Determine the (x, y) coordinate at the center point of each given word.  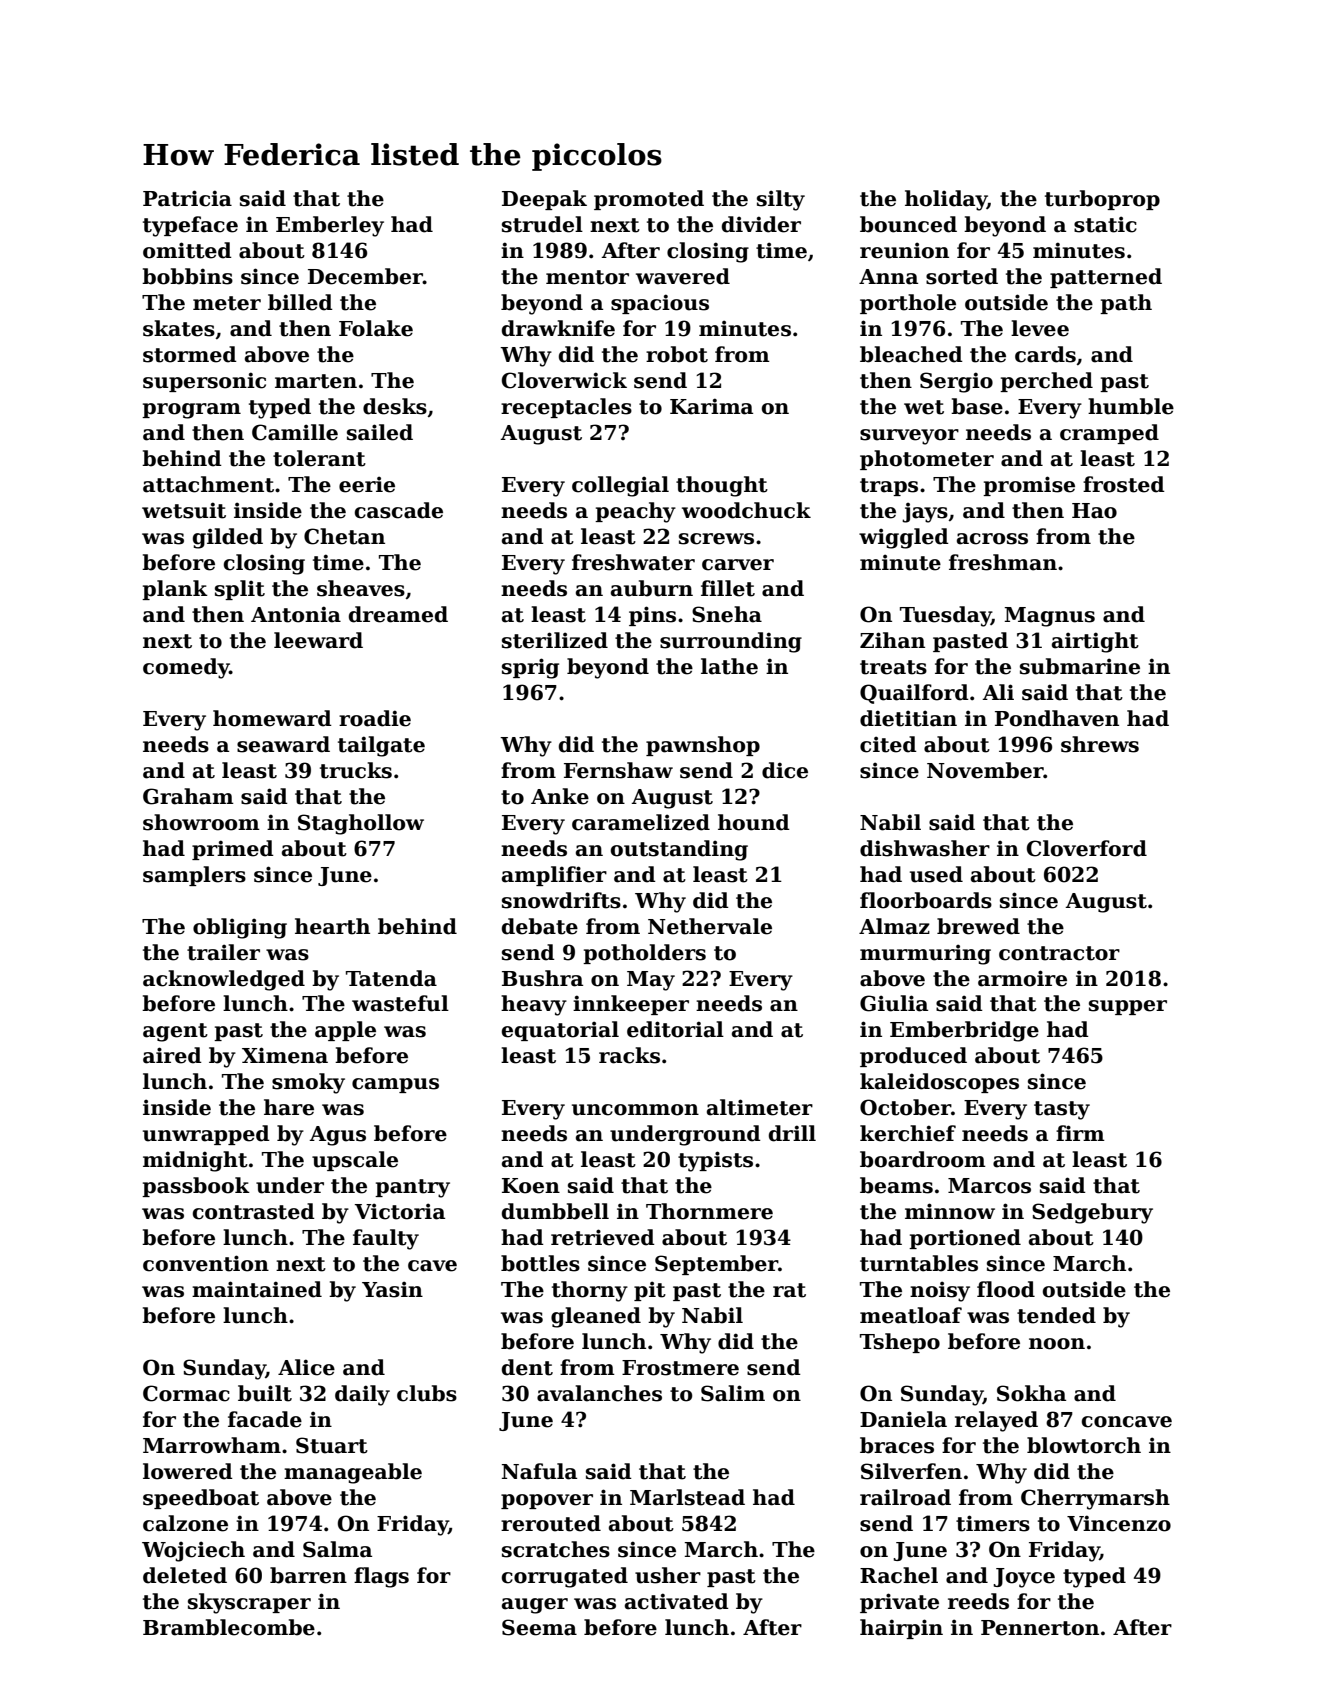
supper (1128, 1007)
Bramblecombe (229, 1627)
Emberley (330, 226)
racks (629, 1055)
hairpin (901, 1629)
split (240, 590)
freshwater (633, 562)
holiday (946, 200)
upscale (355, 1161)
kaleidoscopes (939, 1083)
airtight (1095, 642)
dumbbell (555, 1211)
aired (172, 1055)
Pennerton (1040, 1628)
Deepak (544, 200)
